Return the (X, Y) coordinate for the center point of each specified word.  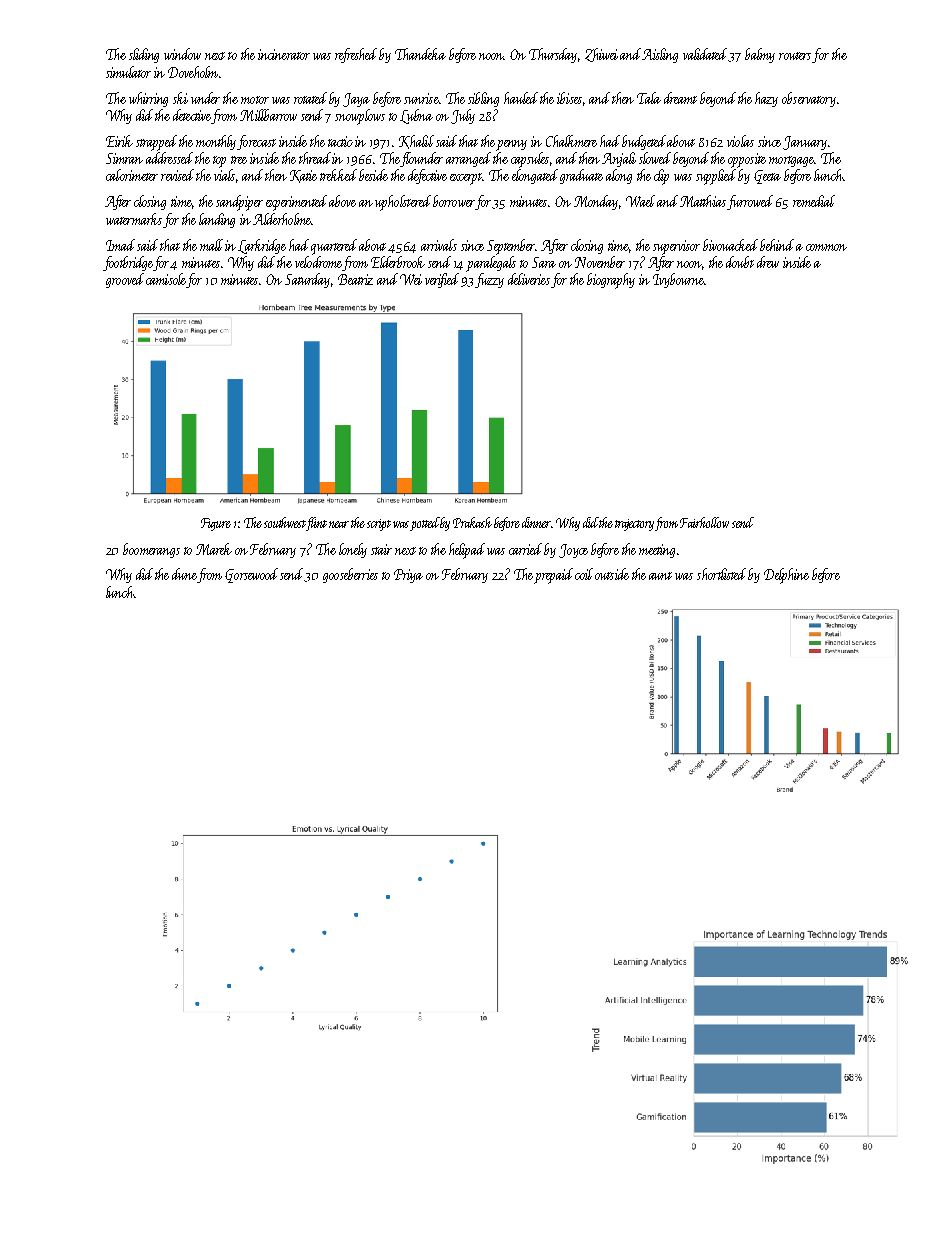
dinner (536, 522)
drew (768, 262)
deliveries (529, 279)
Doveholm (193, 72)
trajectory (634, 525)
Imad (120, 245)
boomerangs (151, 550)
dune (184, 574)
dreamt (680, 98)
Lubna (416, 116)
